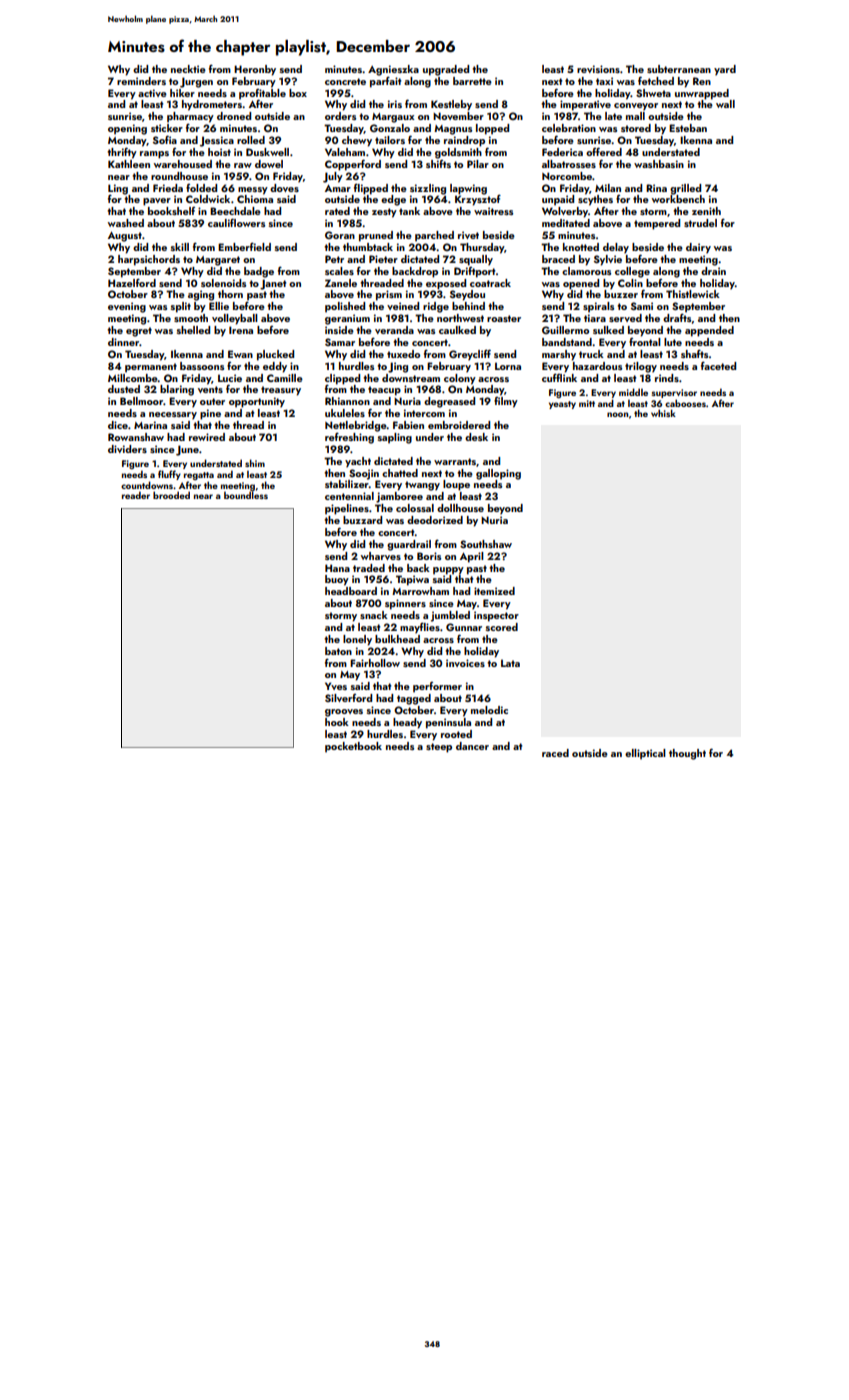  Describe the element at coordinates (581, 247) in the document. I see `knotted` at that location.
